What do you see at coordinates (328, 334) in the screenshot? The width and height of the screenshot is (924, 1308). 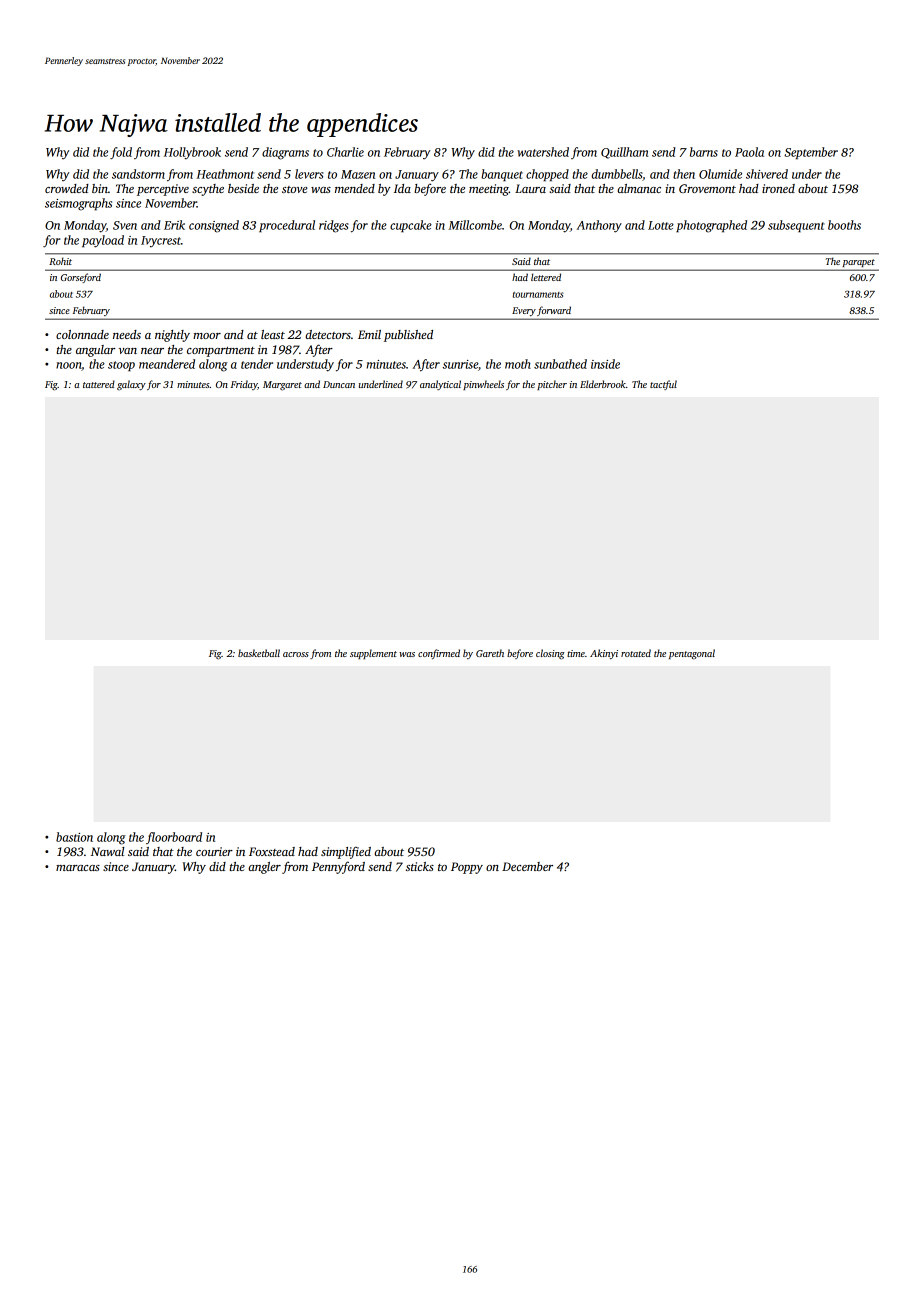 I see `detectors` at bounding box center [328, 334].
